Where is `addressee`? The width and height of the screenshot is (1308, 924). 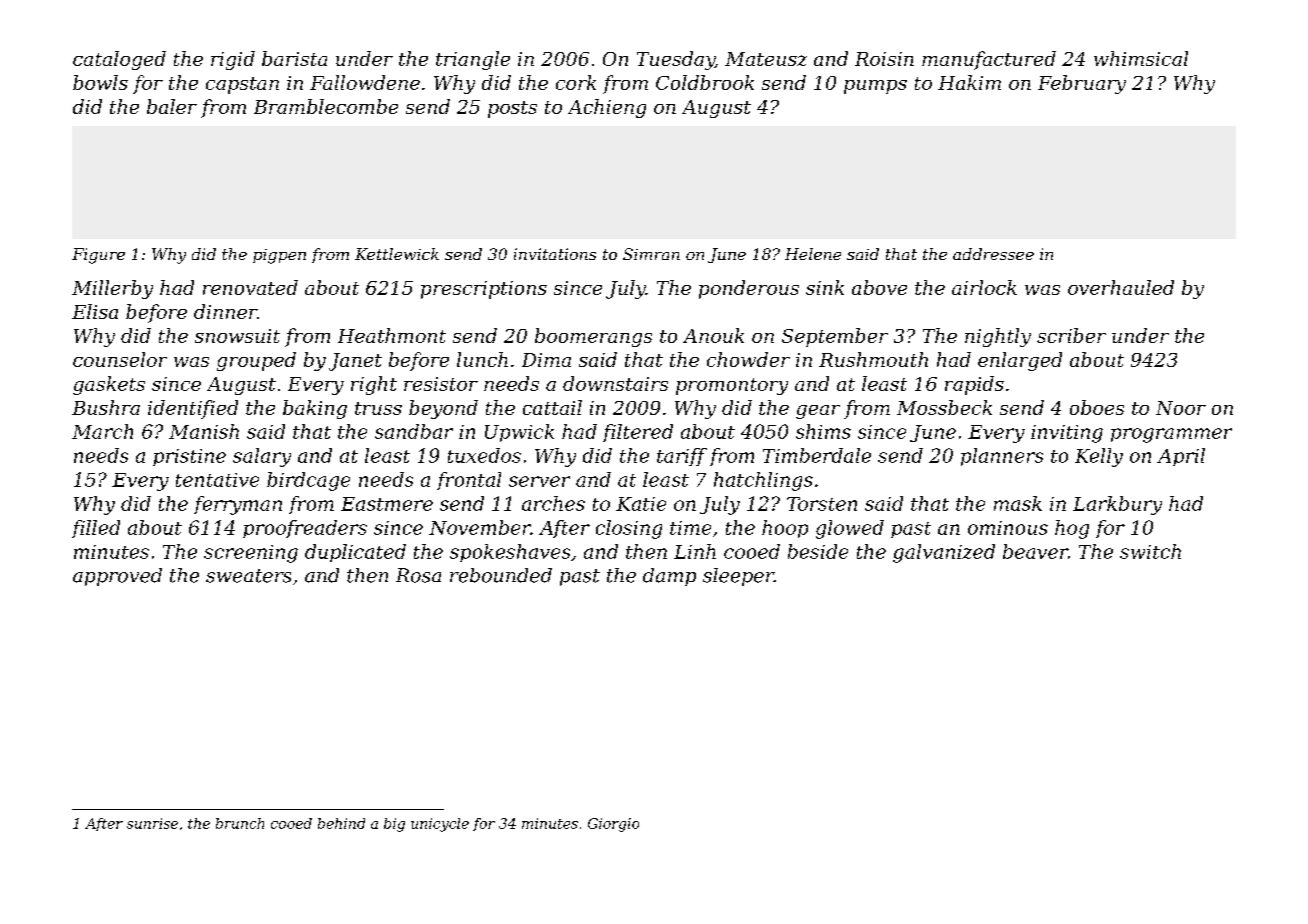 addressee is located at coordinates (993, 254).
